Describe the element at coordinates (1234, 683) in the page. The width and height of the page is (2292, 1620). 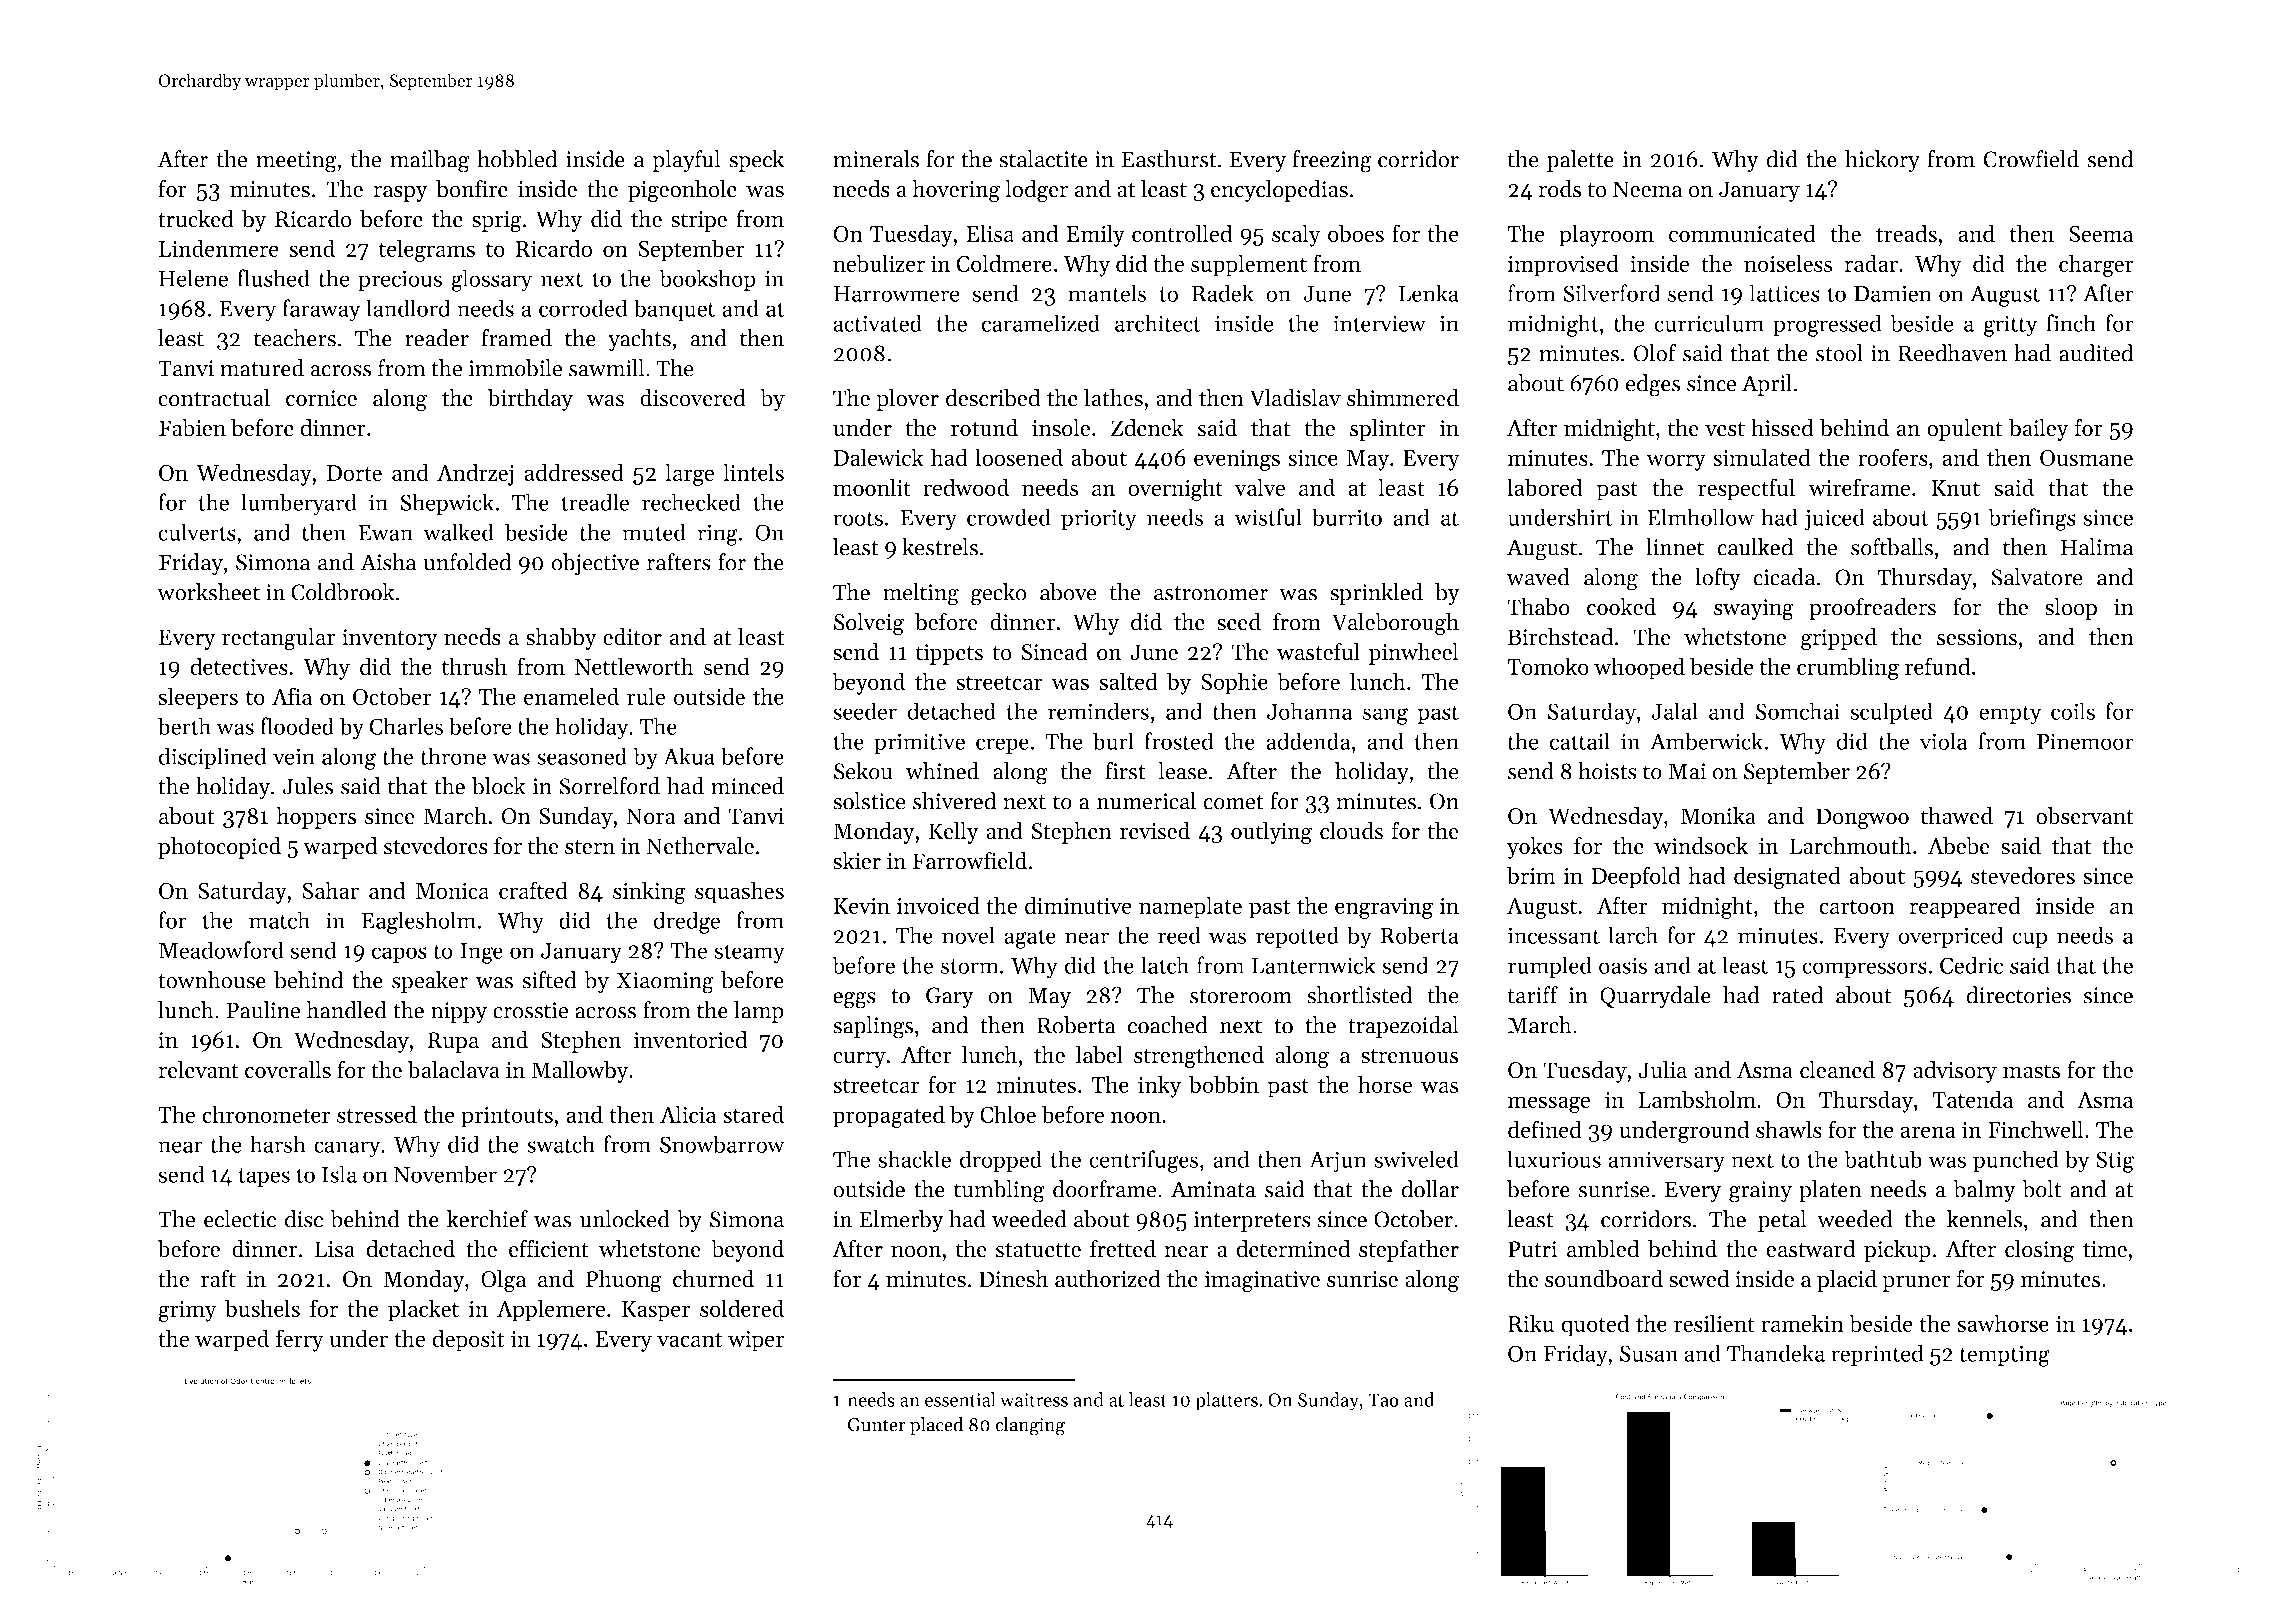
I see `Sophie` at that location.
